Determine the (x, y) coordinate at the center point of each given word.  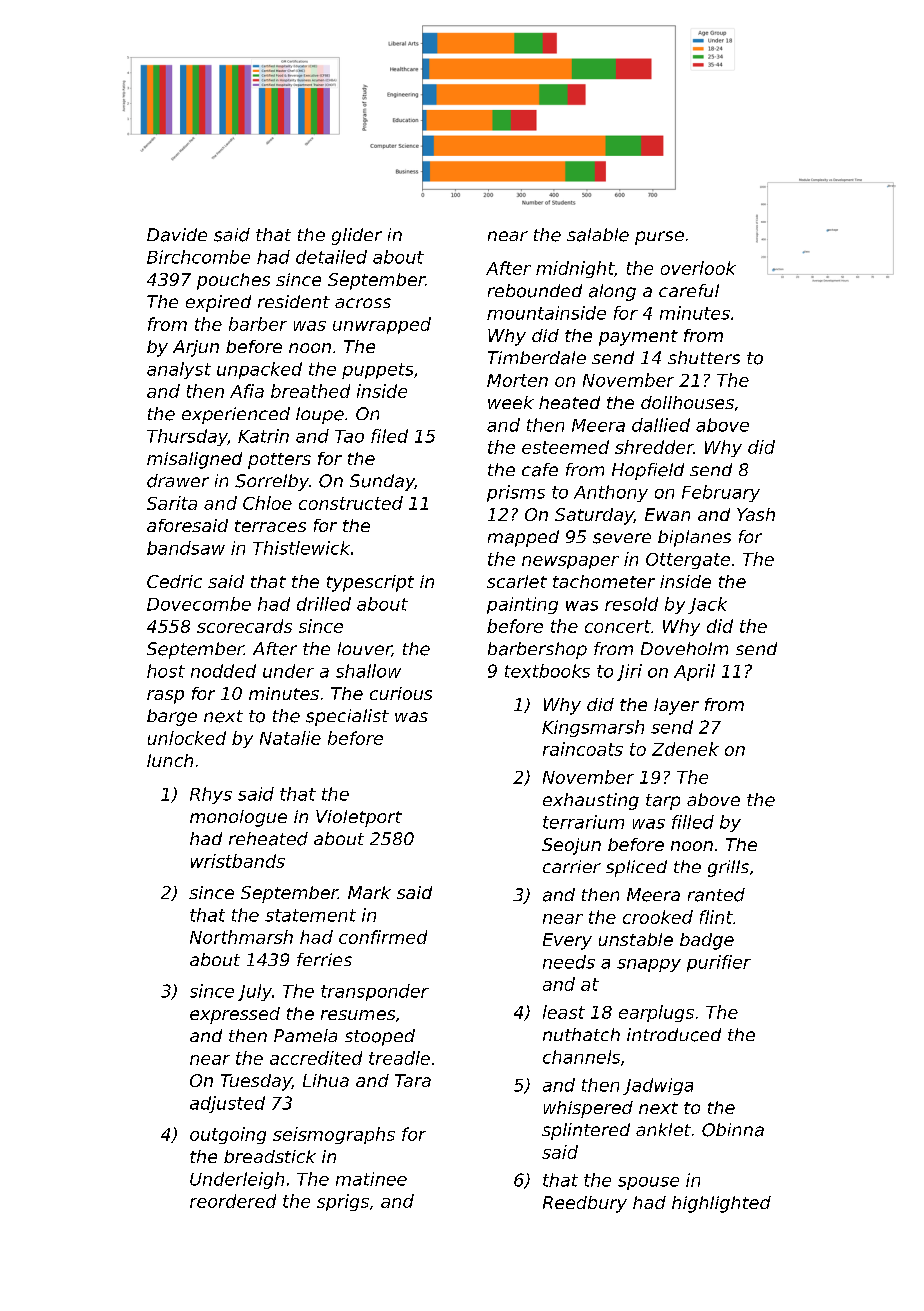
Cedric (174, 581)
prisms (516, 493)
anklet (663, 1129)
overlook (698, 268)
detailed (331, 257)
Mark (369, 892)
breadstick (270, 1156)
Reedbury (585, 1204)
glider (357, 236)
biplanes (694, 538)
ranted (716, 895)
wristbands (238, 861)
